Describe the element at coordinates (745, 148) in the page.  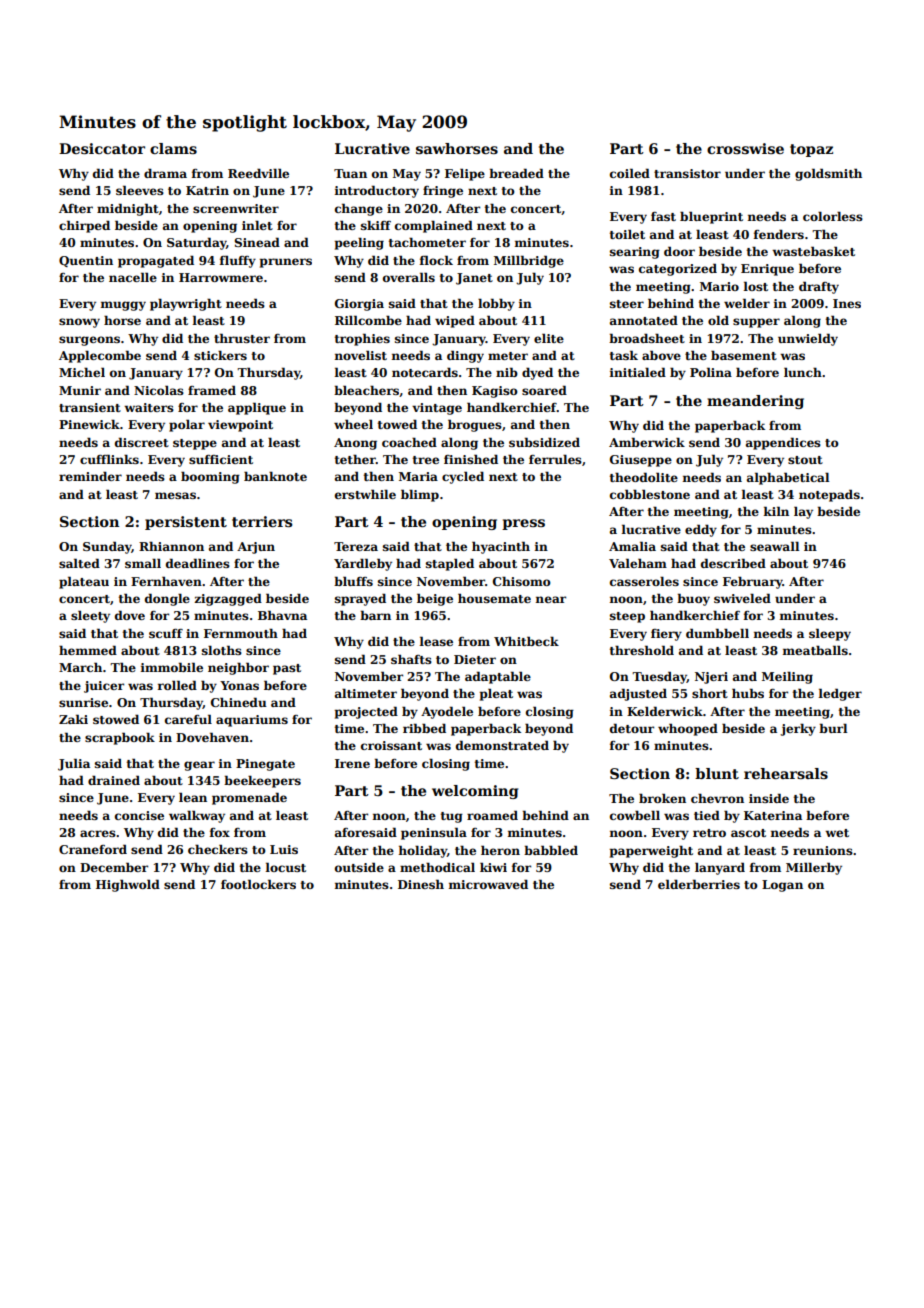
I see `crosswise` at that location.
